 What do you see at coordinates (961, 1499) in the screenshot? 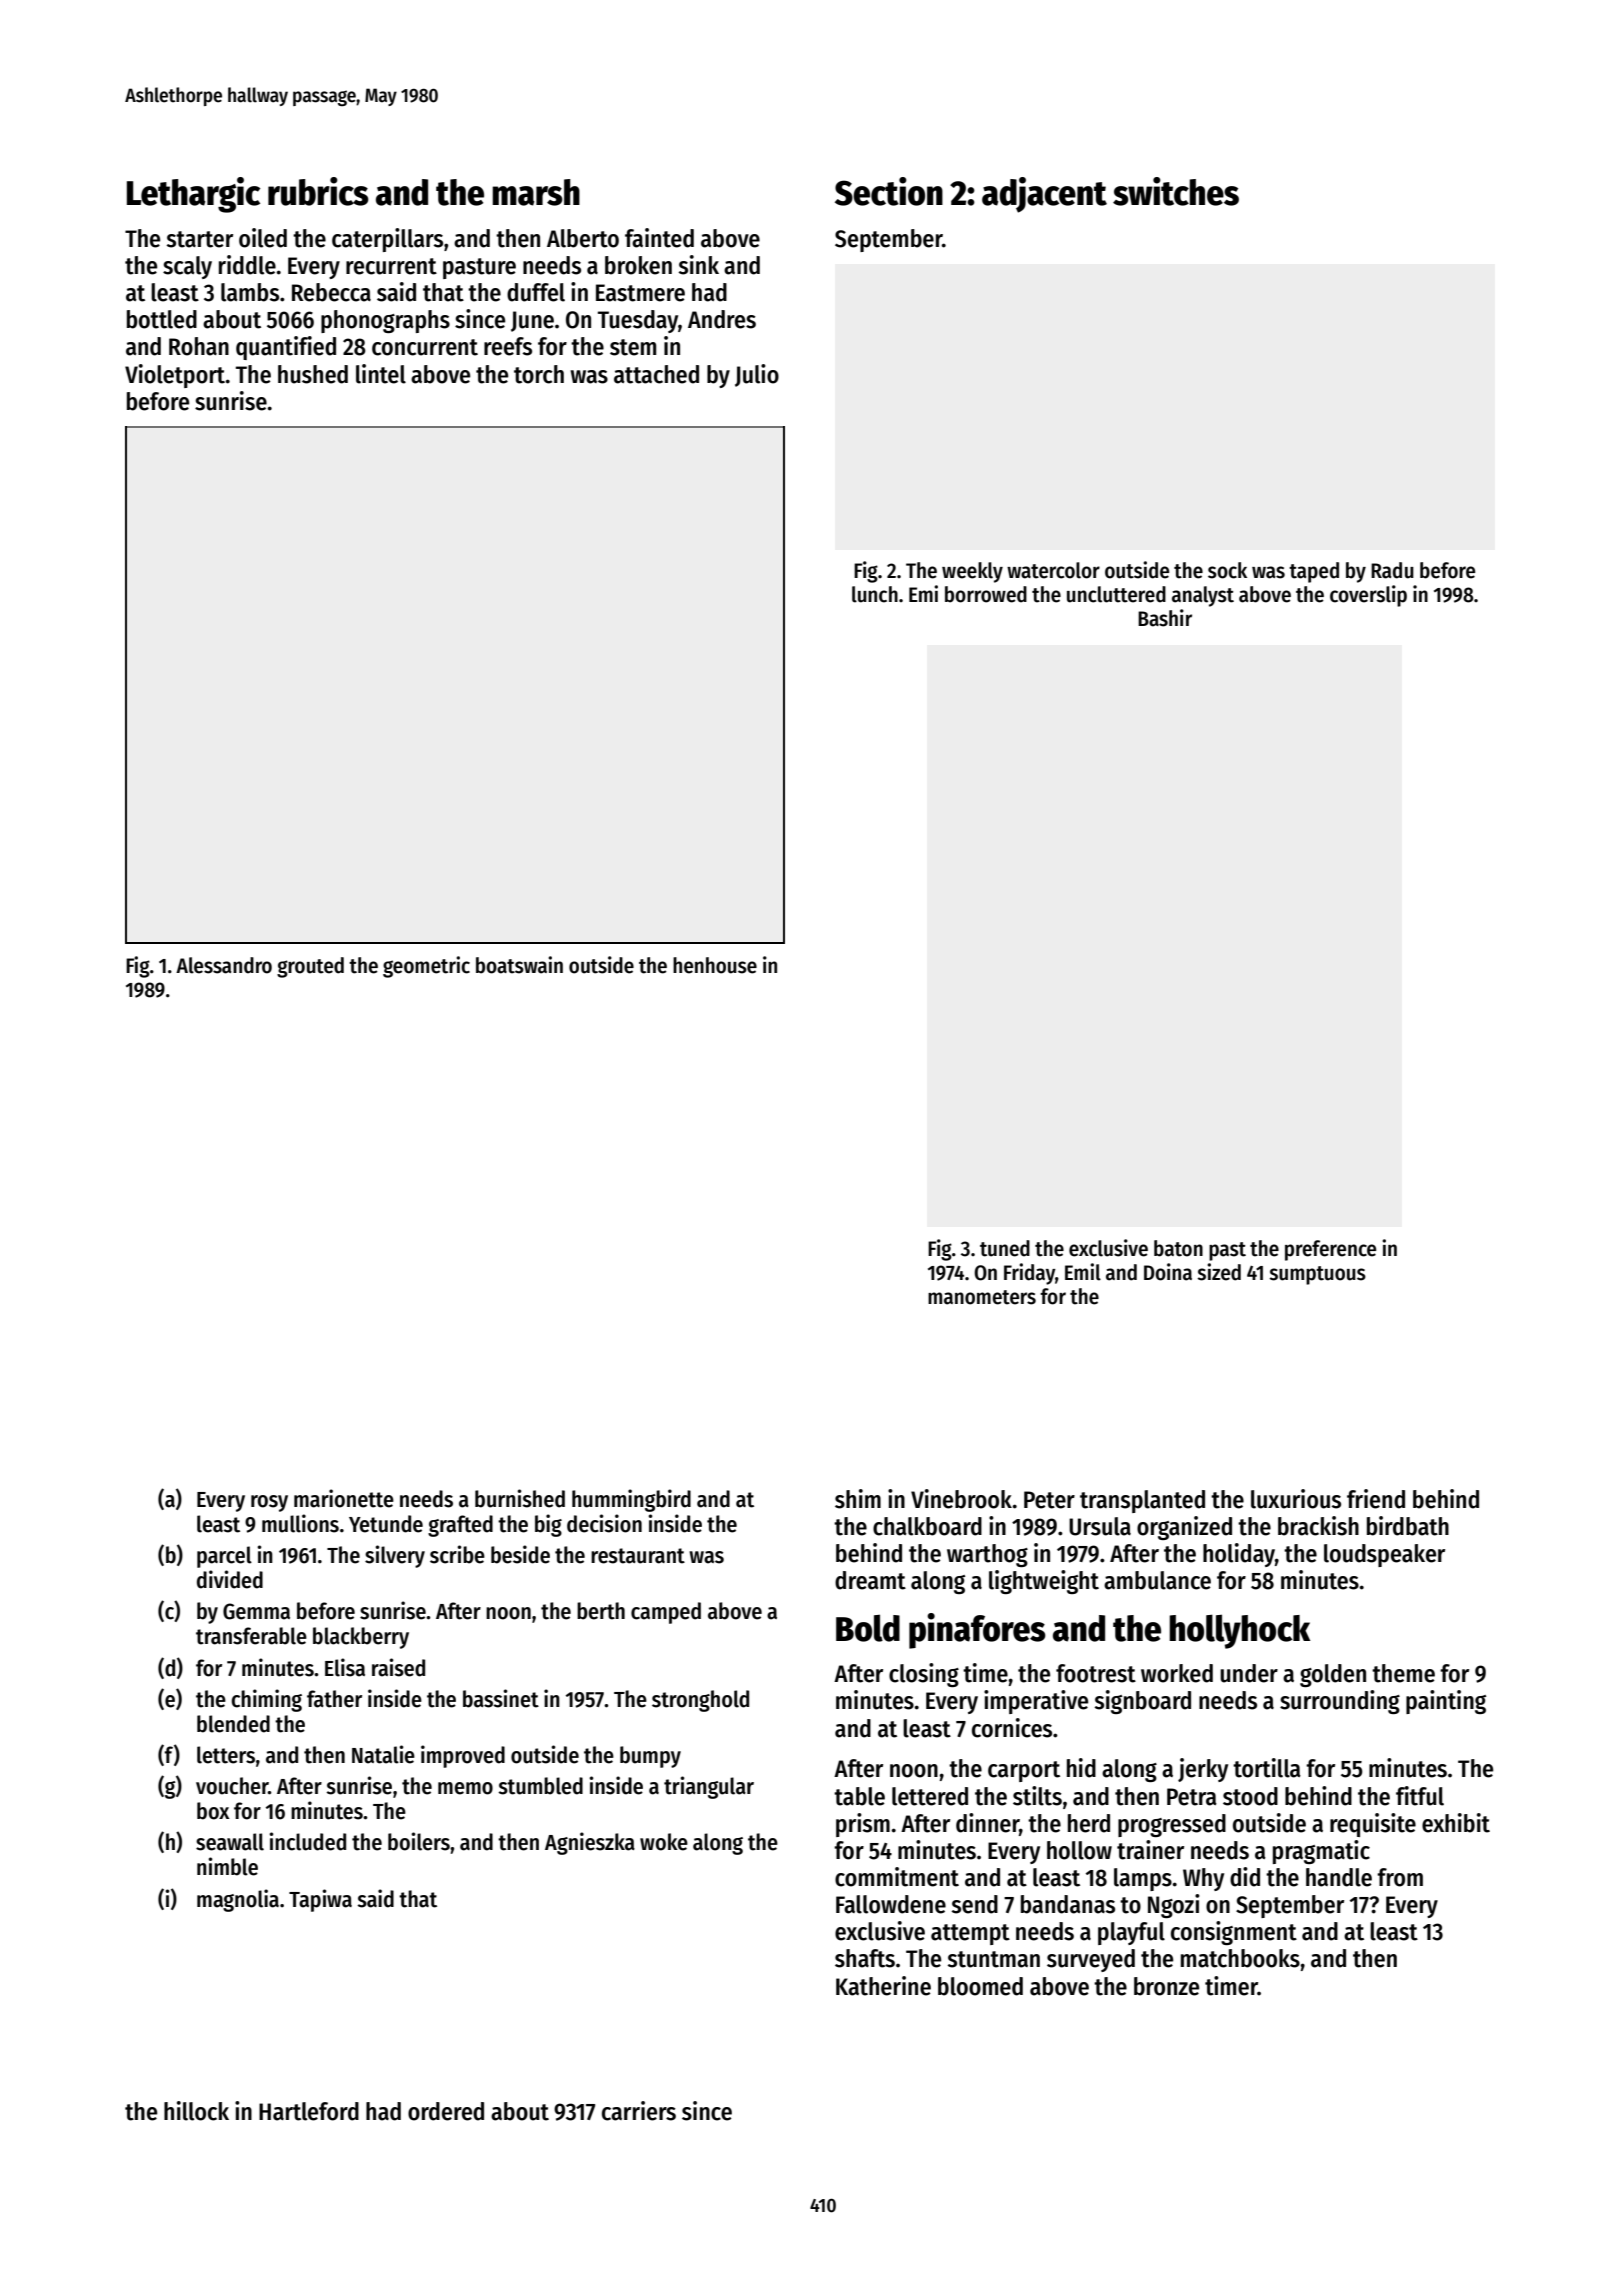
I see `Vinebrook` at bounding box center [961, 1499].
